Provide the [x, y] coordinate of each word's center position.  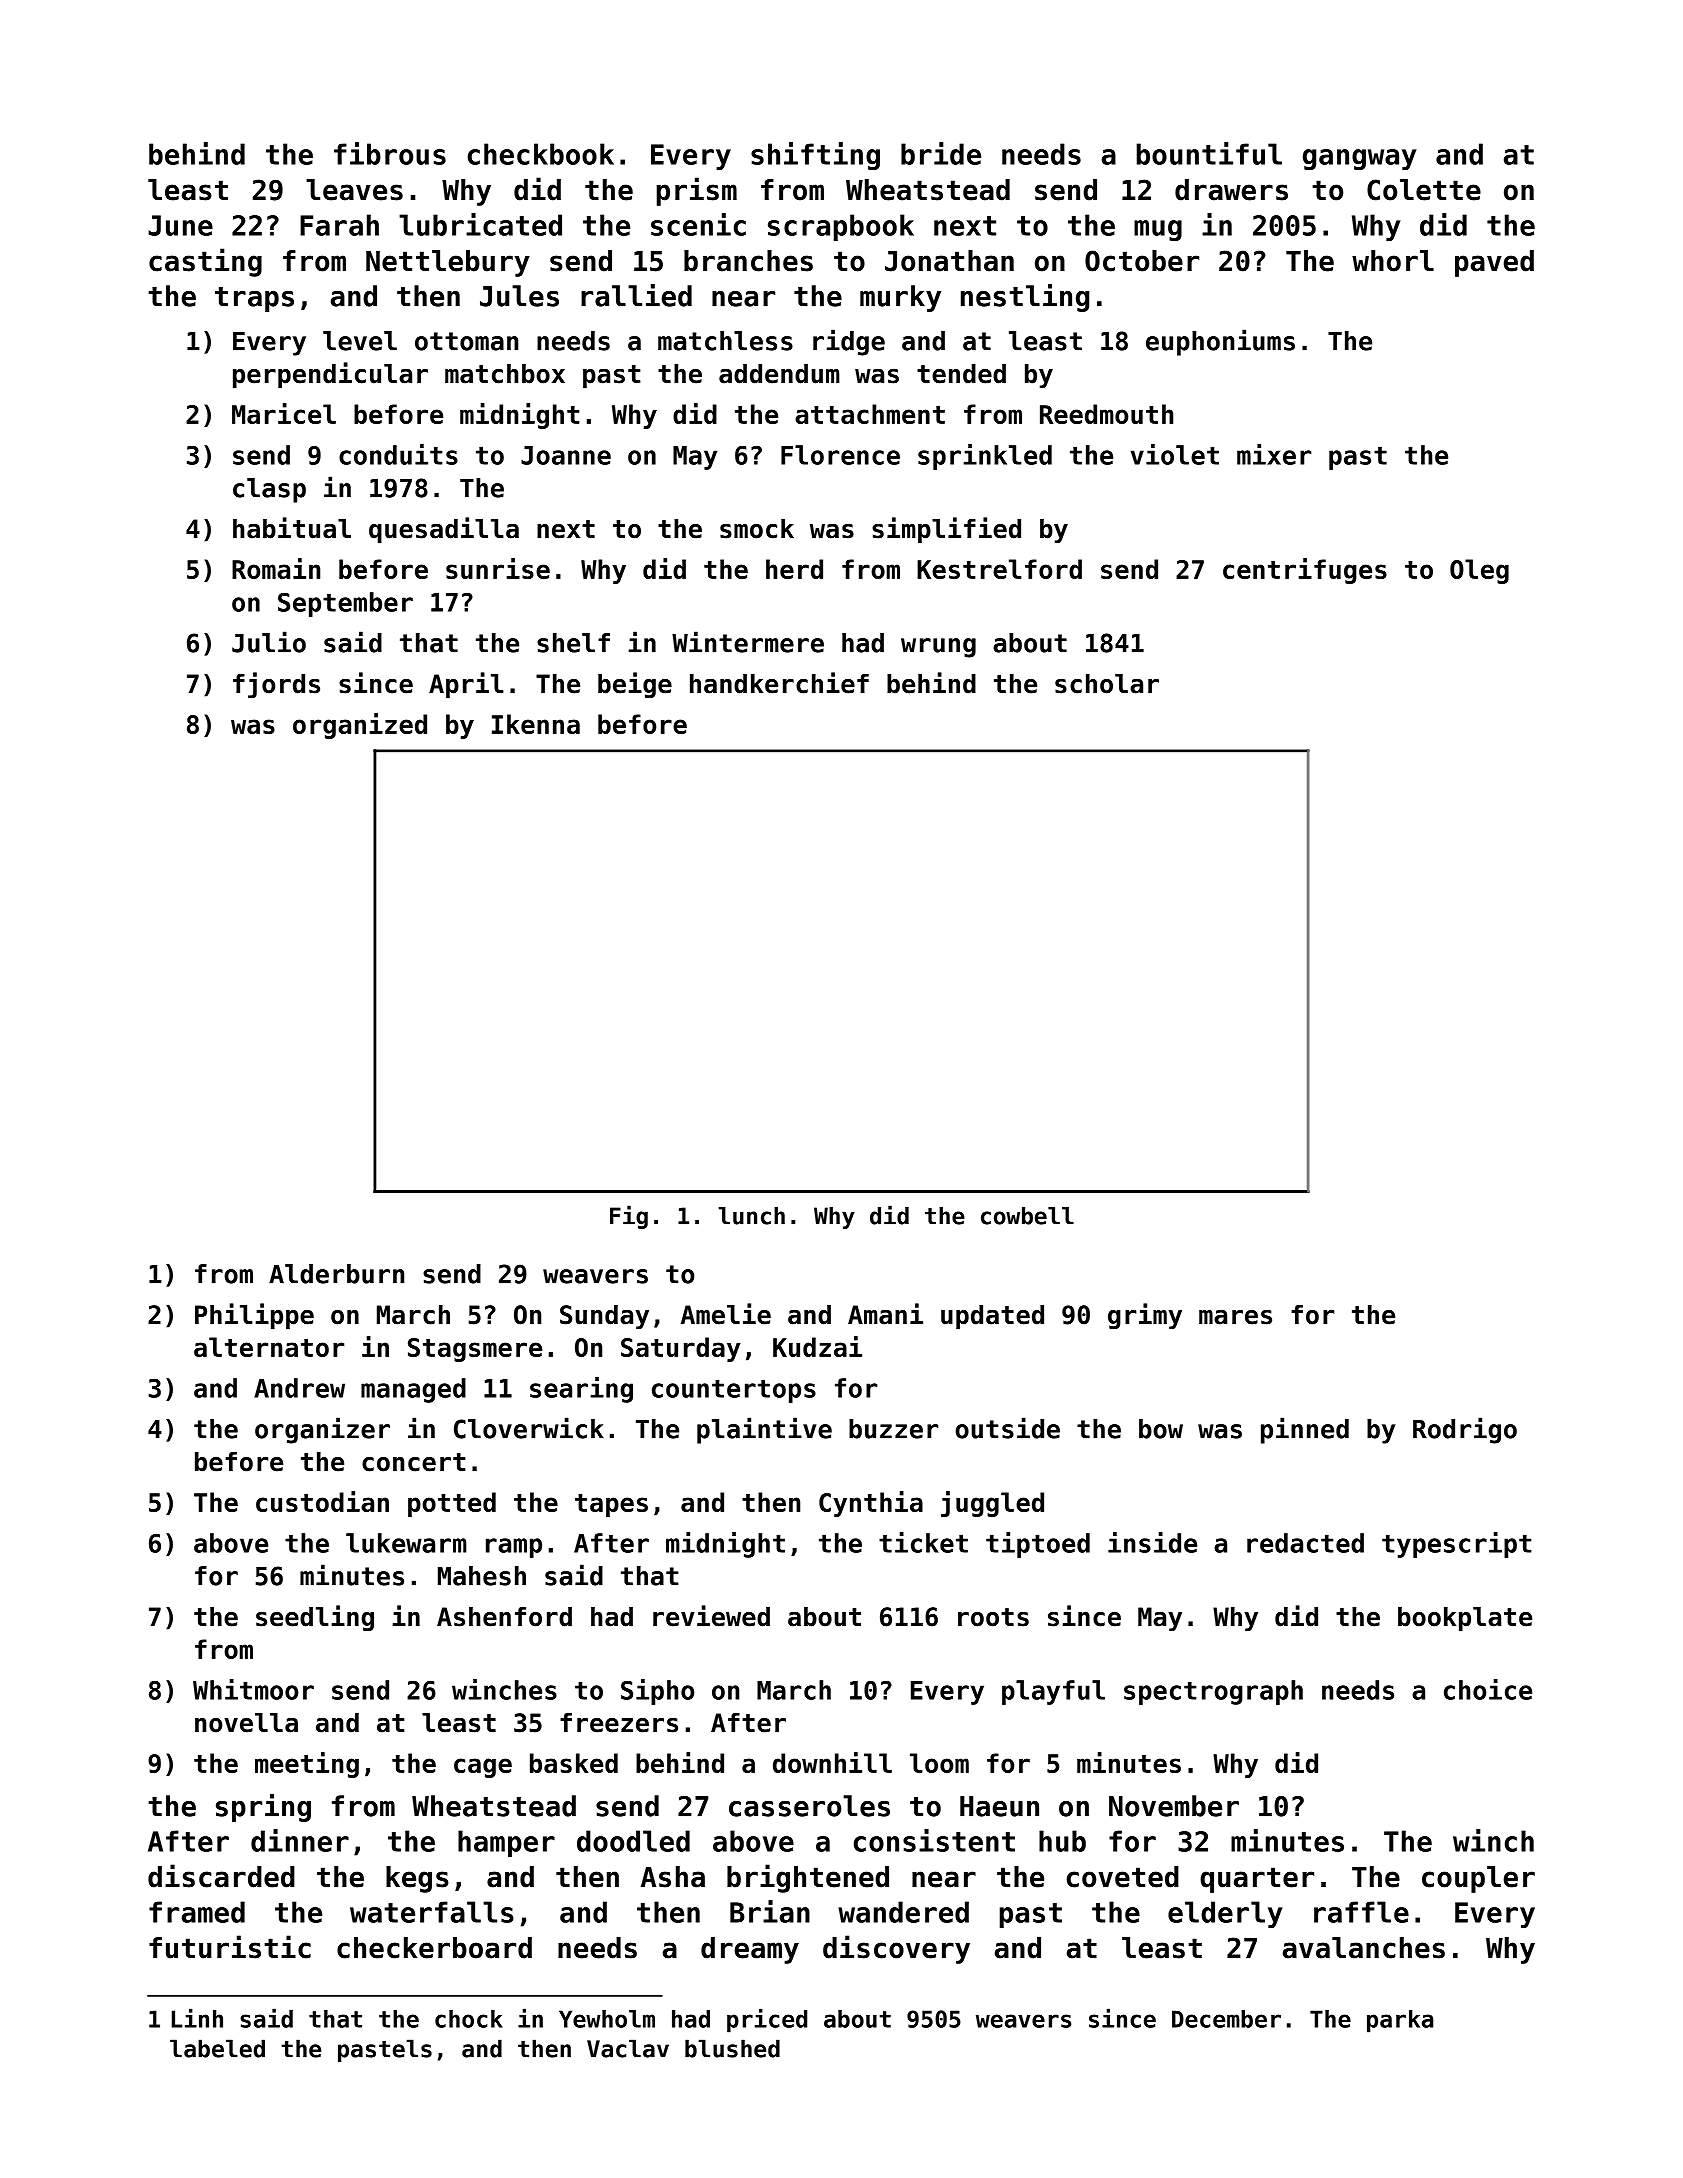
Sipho [657, 1692]
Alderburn [336, 1274]
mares [1235, 1317]
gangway [1359, 159]
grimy [1145, 1316]
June [180, 225]
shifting [815, 156]
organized [360, 726]
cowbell [1027, 1216]
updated [992, 1317]
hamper [506, 1843]
